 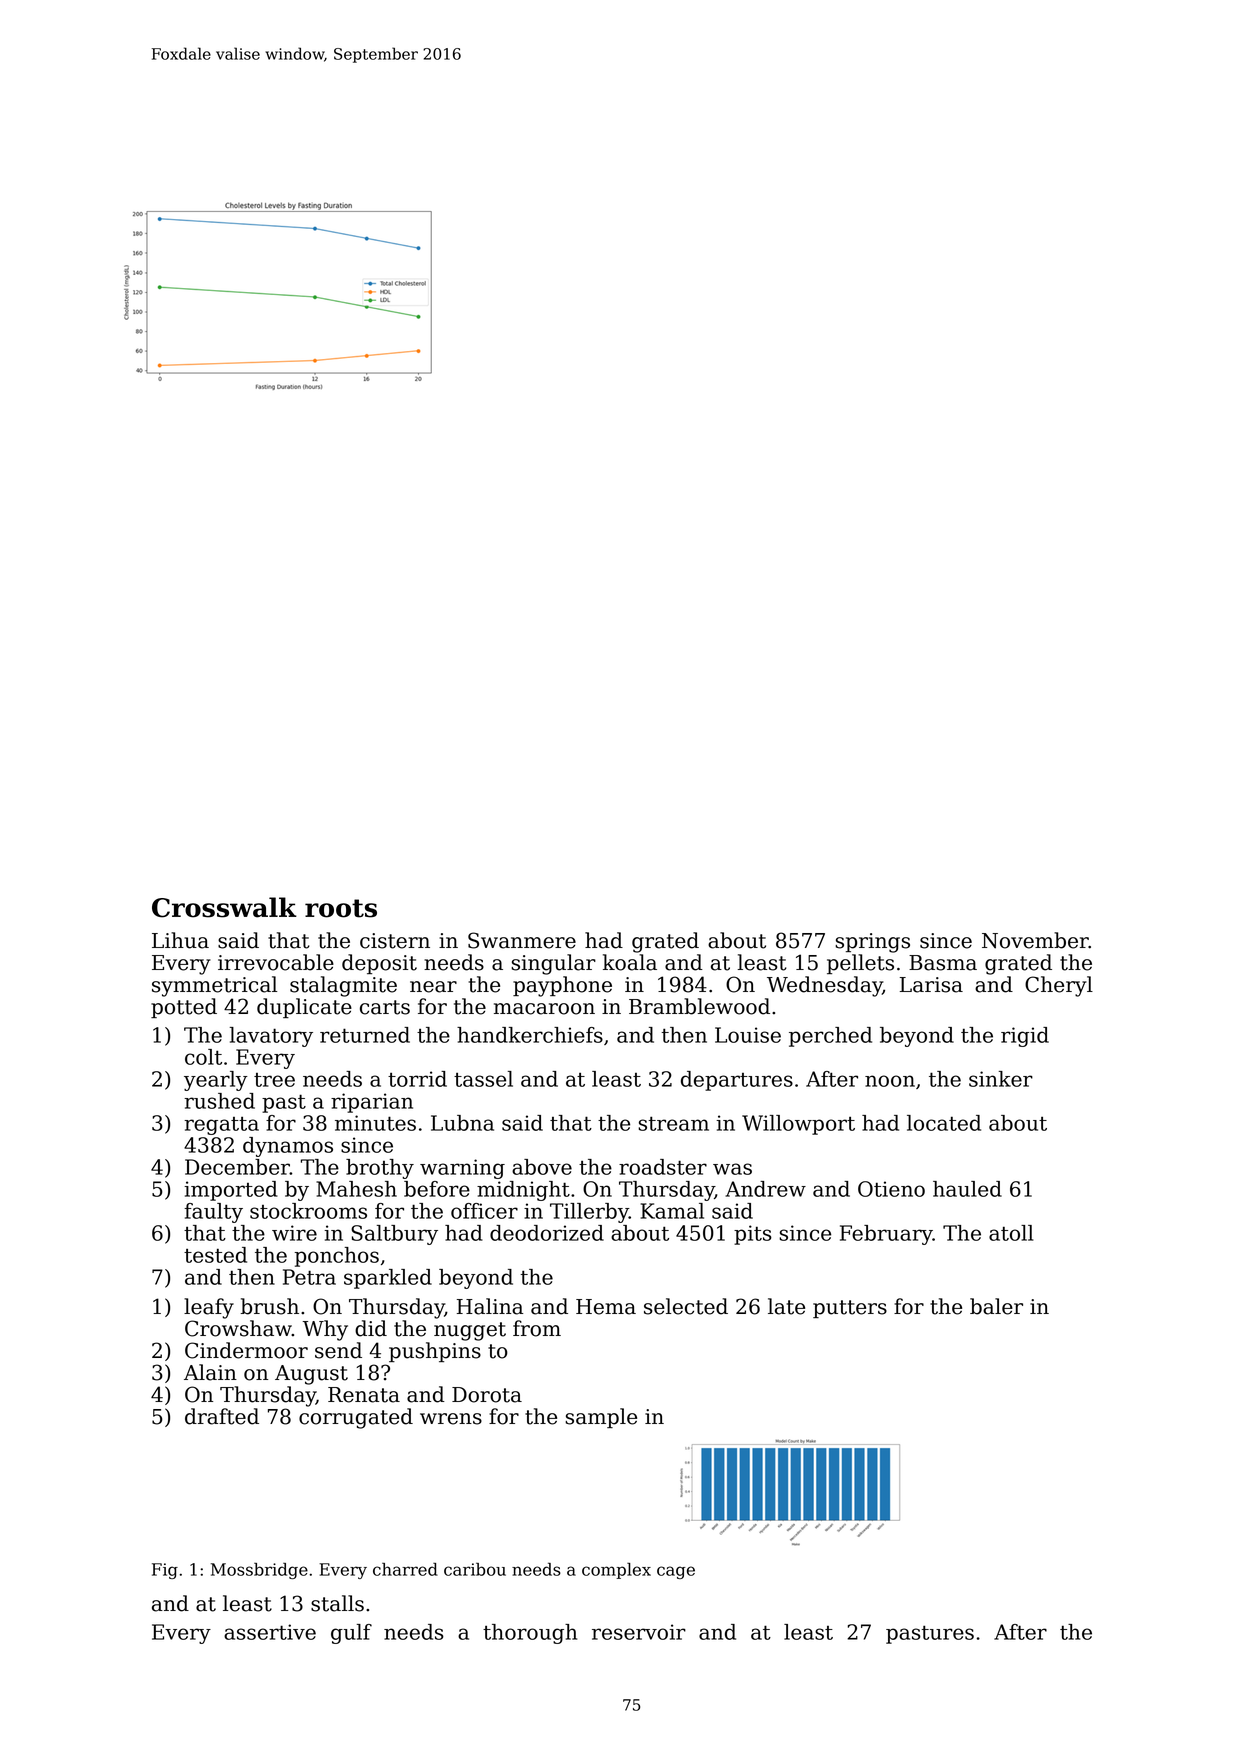 I want to click on assertive, so click(x=270, y=1632).
